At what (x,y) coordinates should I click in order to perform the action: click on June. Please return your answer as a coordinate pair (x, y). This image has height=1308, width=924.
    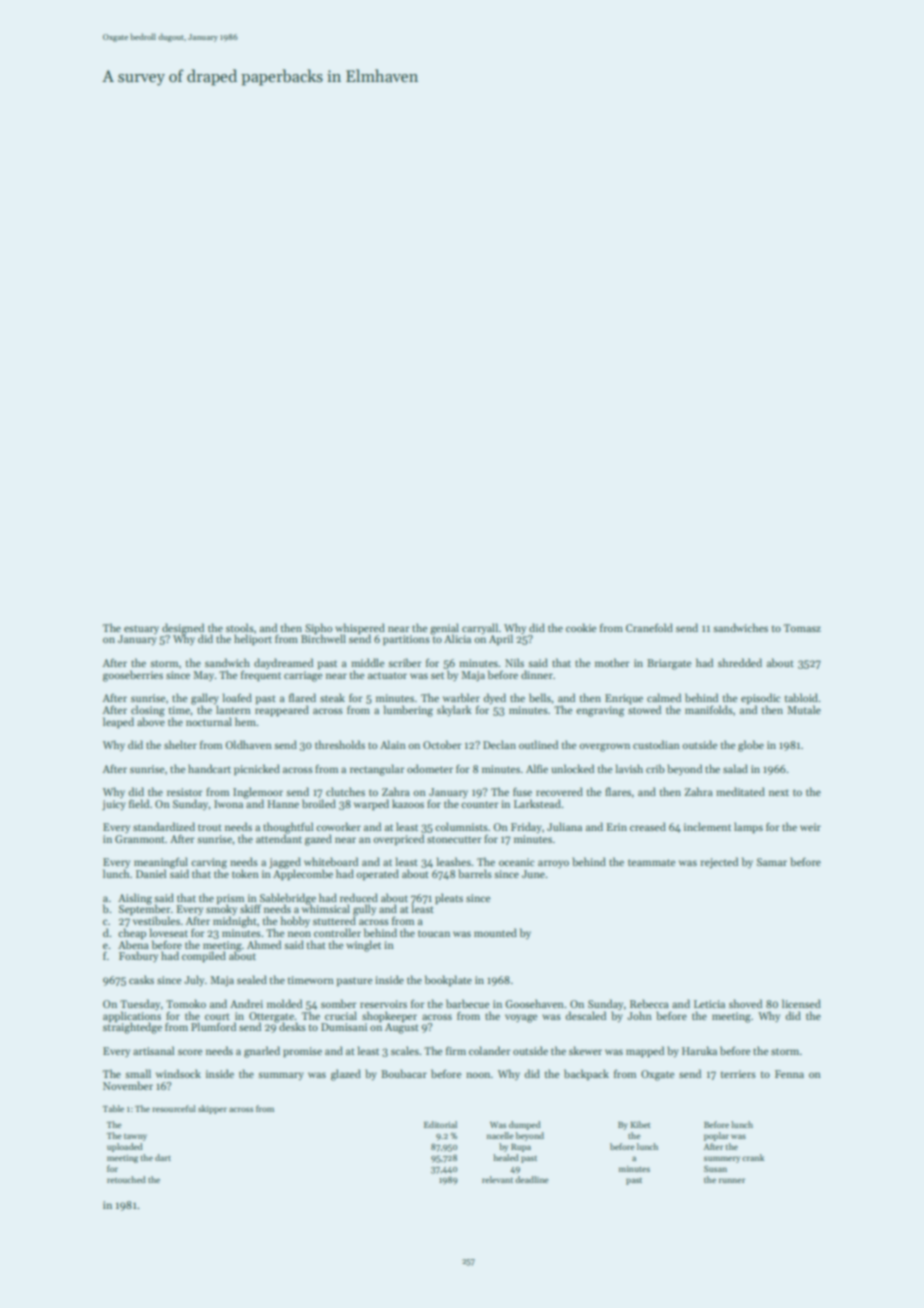
    Looking at the image, I should click on (533, 874).
